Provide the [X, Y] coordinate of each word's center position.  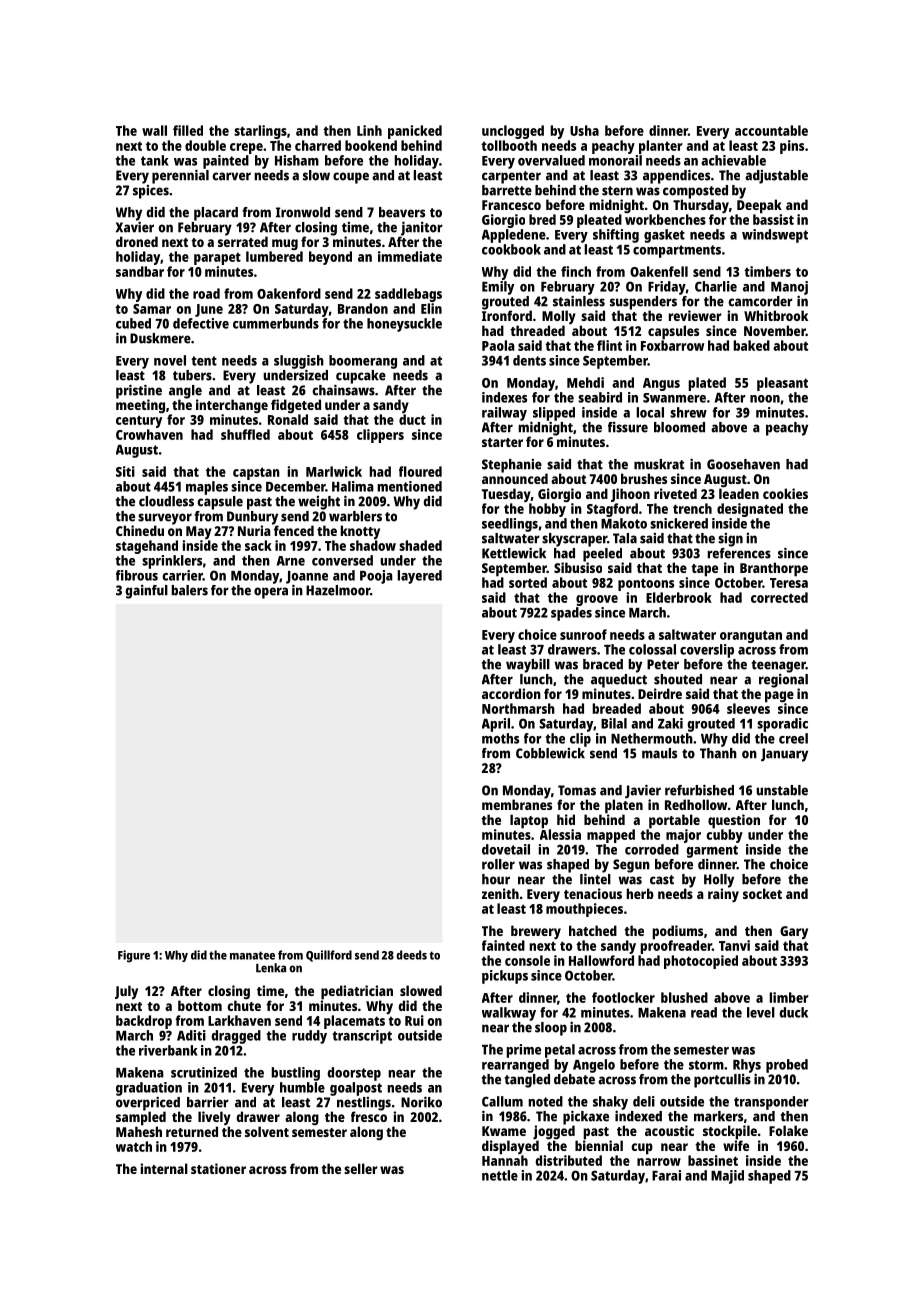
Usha [584, 130]
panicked [415, 132]
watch [134, 1146]
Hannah [505, 1160]
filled [188, 130]
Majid [727, 1177]
